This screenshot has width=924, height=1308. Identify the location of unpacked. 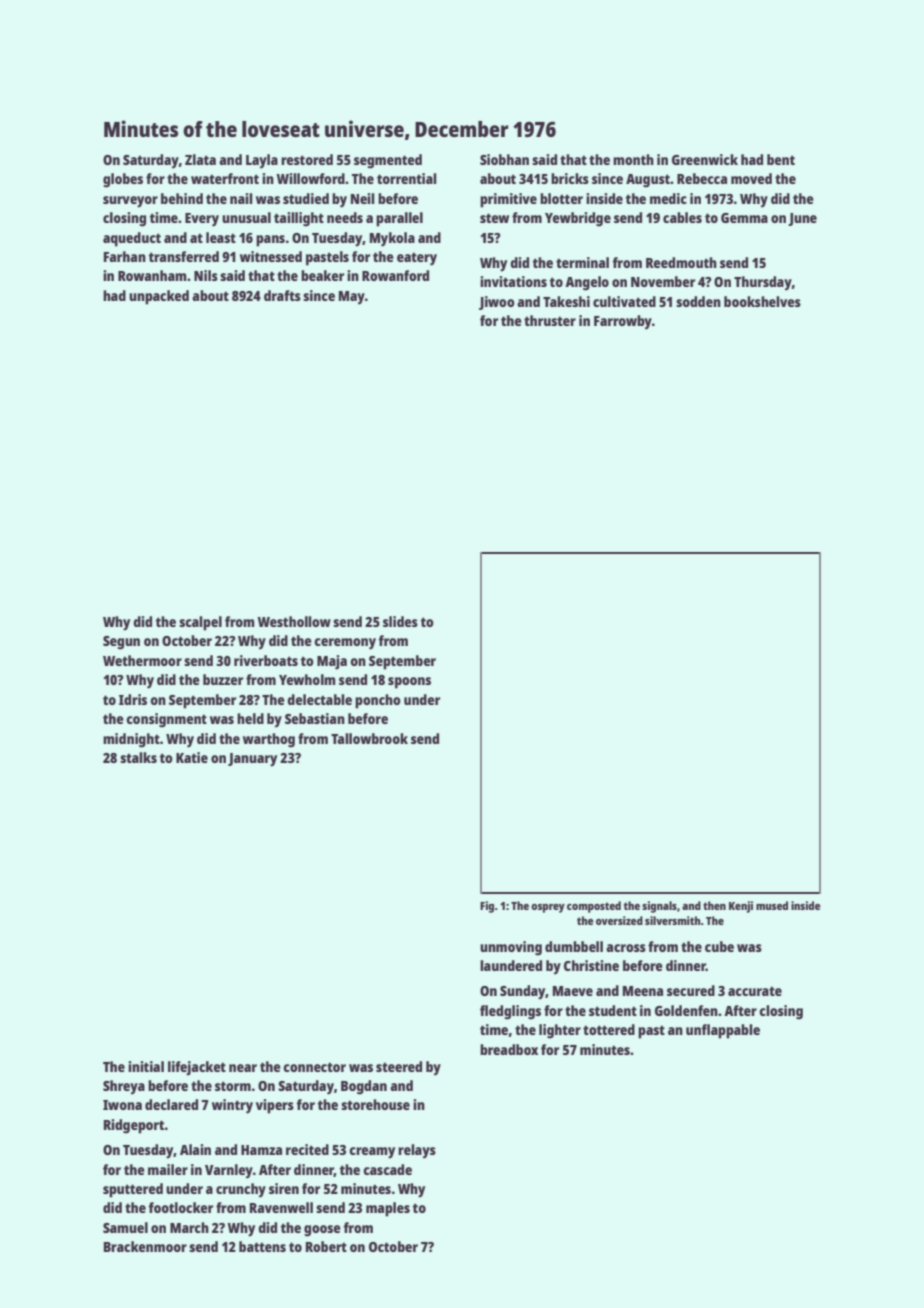
(159, 297).
